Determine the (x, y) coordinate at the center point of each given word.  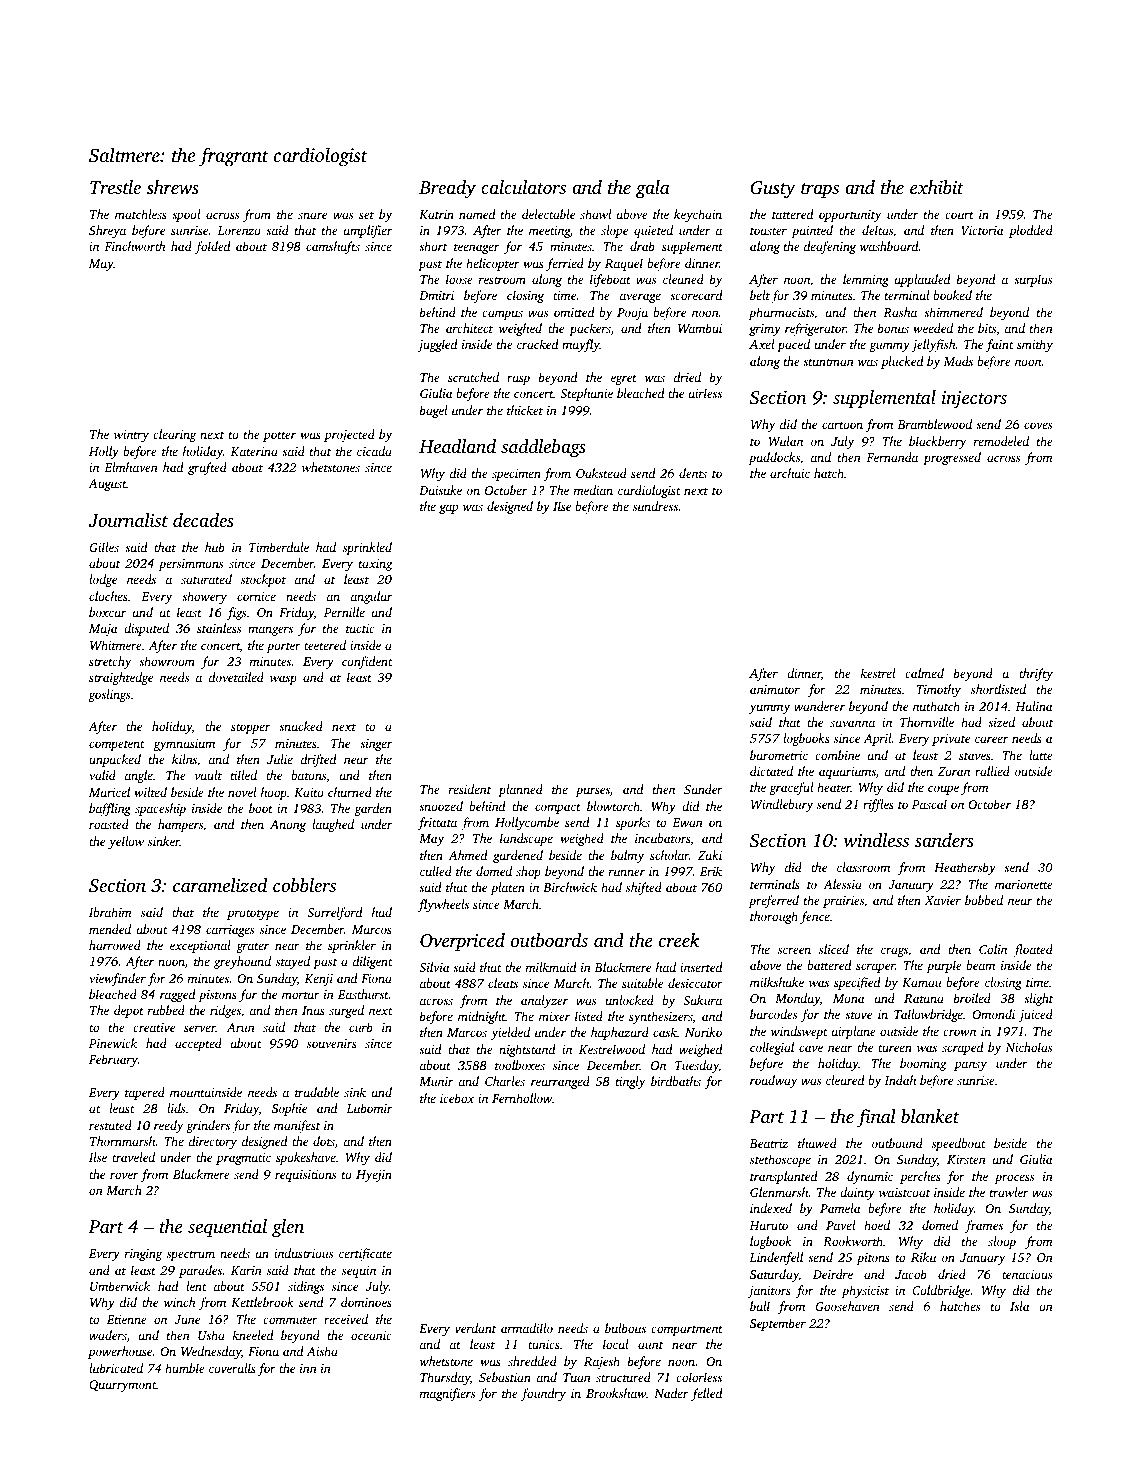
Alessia (842, 884)
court (959, 215)
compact (558, 808)
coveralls (232, 1368)
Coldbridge (941, 1291)
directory (213, 1142)
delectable (548, 214)
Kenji (318, 980)
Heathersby (965, 868)
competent (117, 745)
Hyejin (374, 1176)
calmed (924, 673)
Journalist (128, 520)
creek (679, 940)
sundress (655, 506)
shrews (172, 187)
